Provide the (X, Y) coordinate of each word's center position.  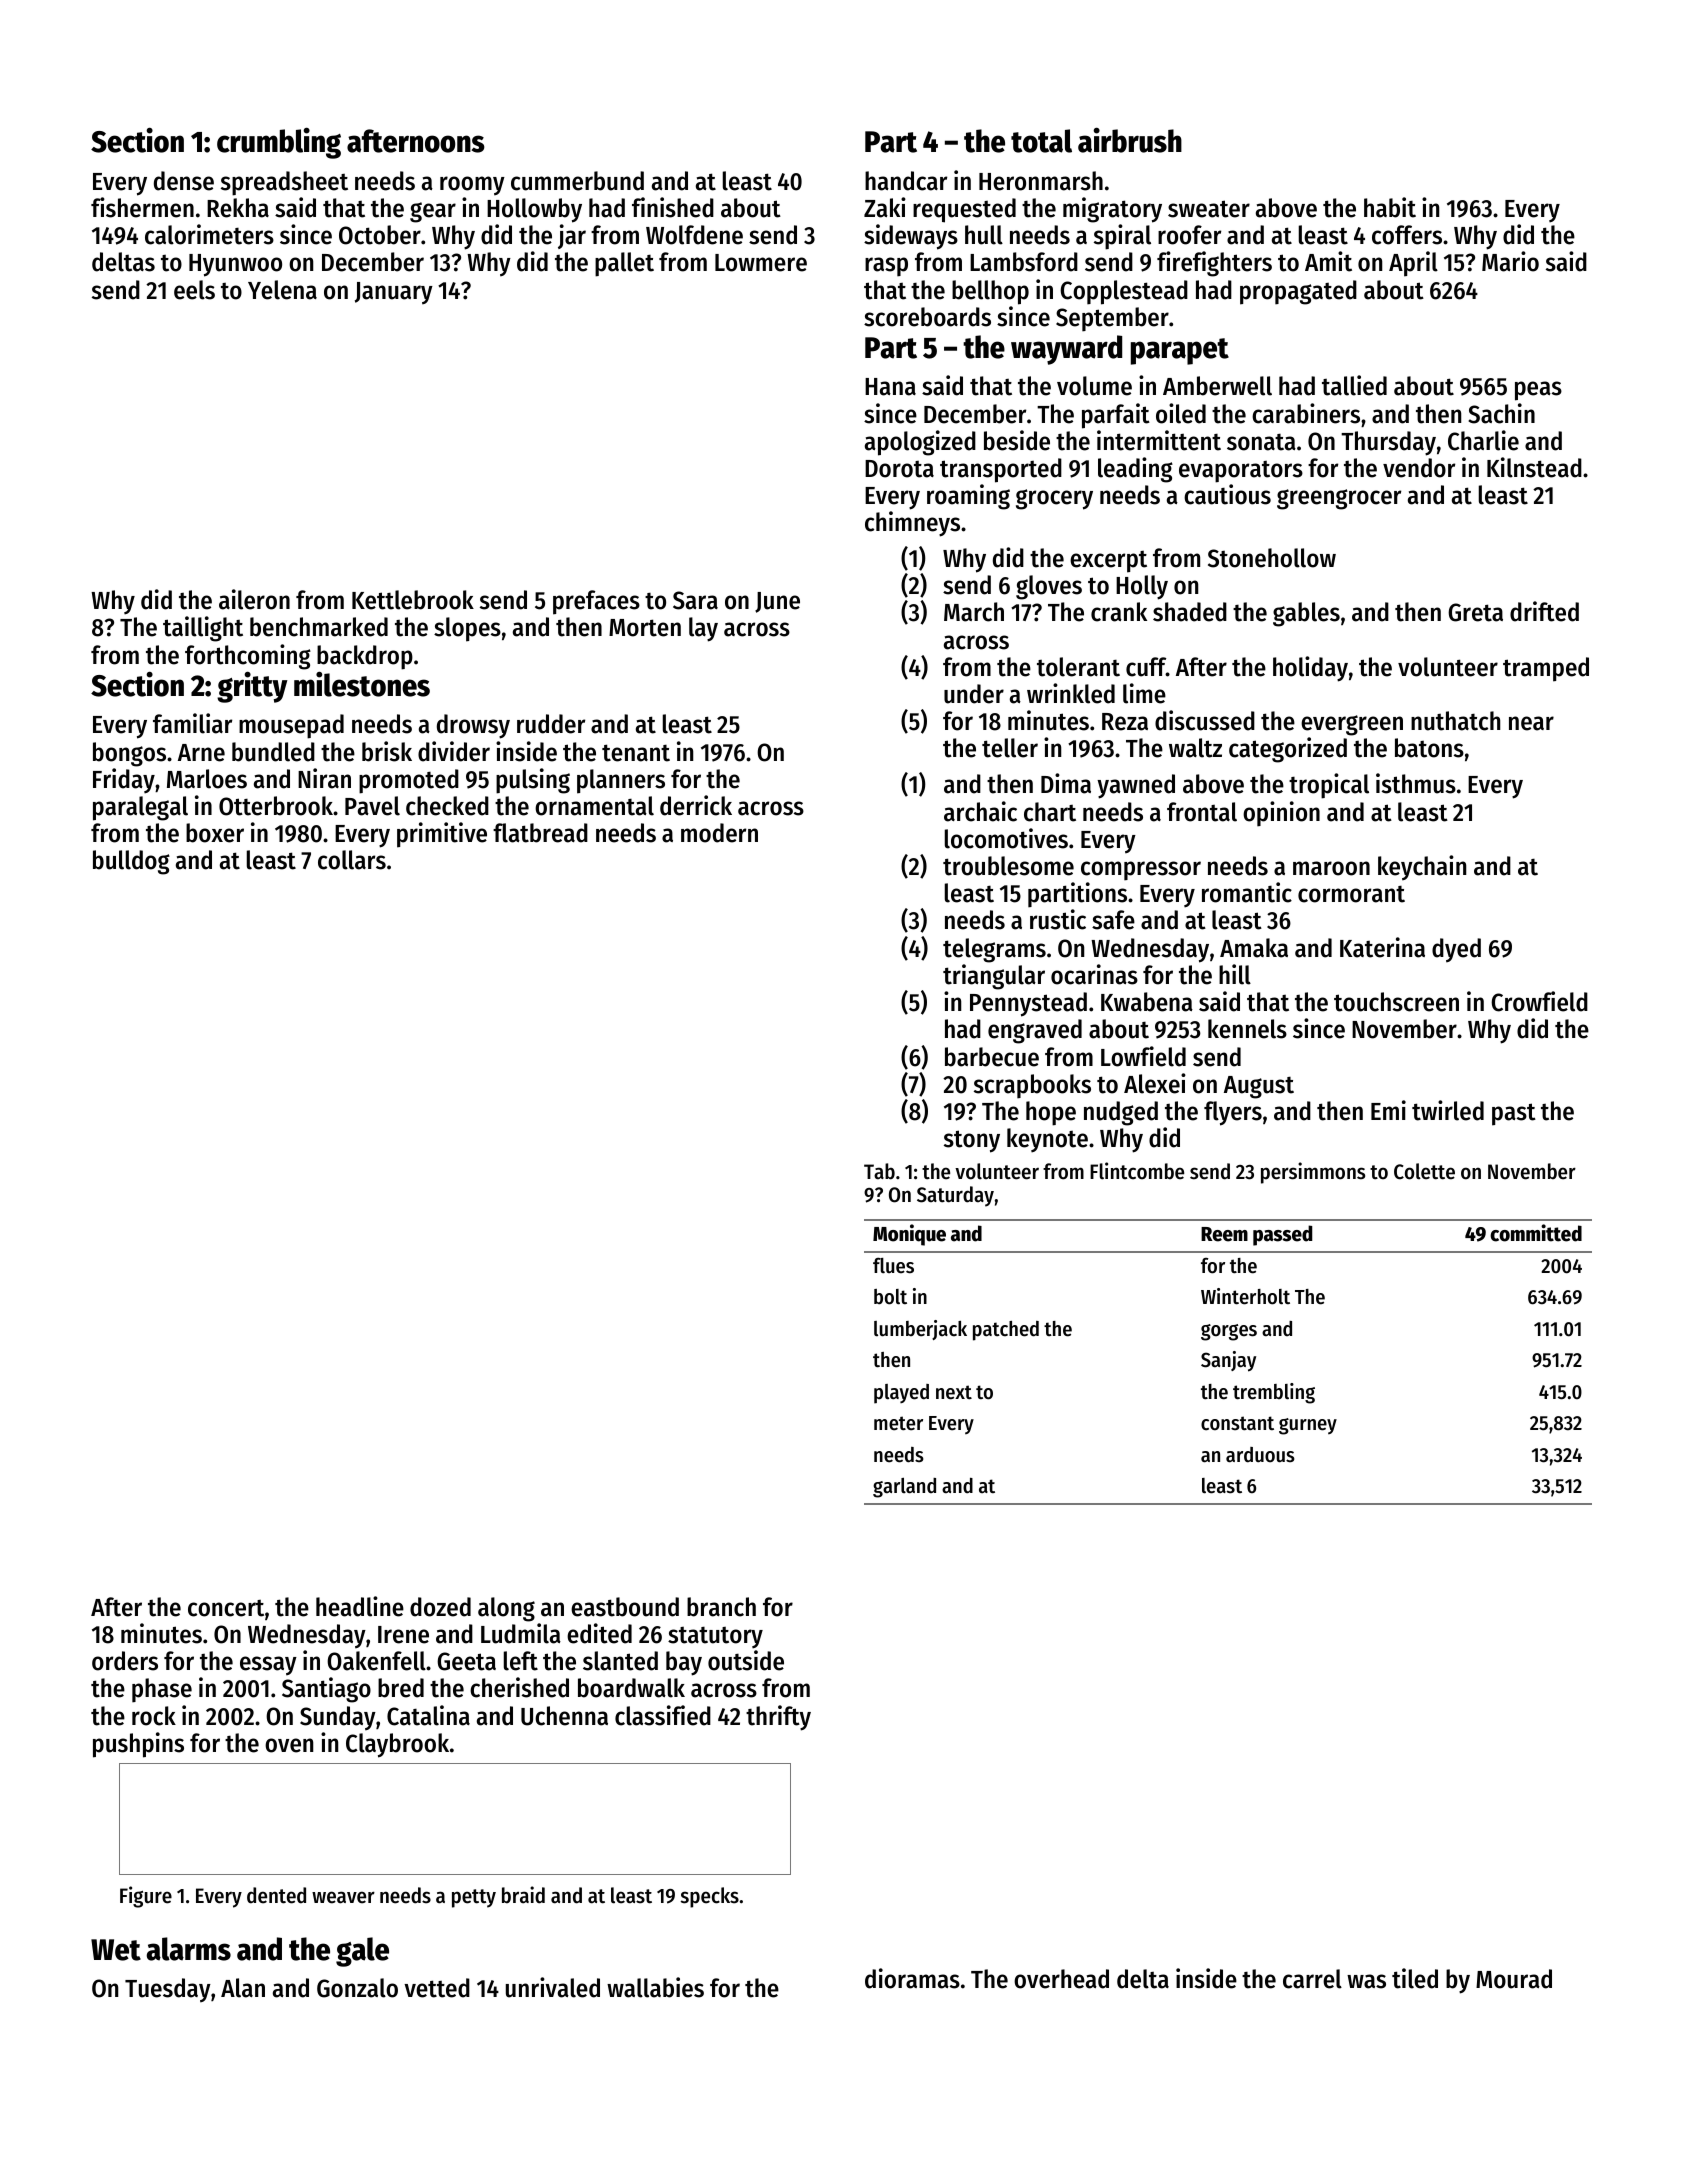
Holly (1142, 587)
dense (184, 181)
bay (684, 1663)
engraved (1035, 1031)
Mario (1510, 261)
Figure (146, 1897)
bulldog (131, 862)
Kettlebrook (413, 600)
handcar (906, 181)
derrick (696, 805)
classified (663, 1715)
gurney (1308, 1426)
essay (268, 1666)
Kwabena (1147, 1002)
